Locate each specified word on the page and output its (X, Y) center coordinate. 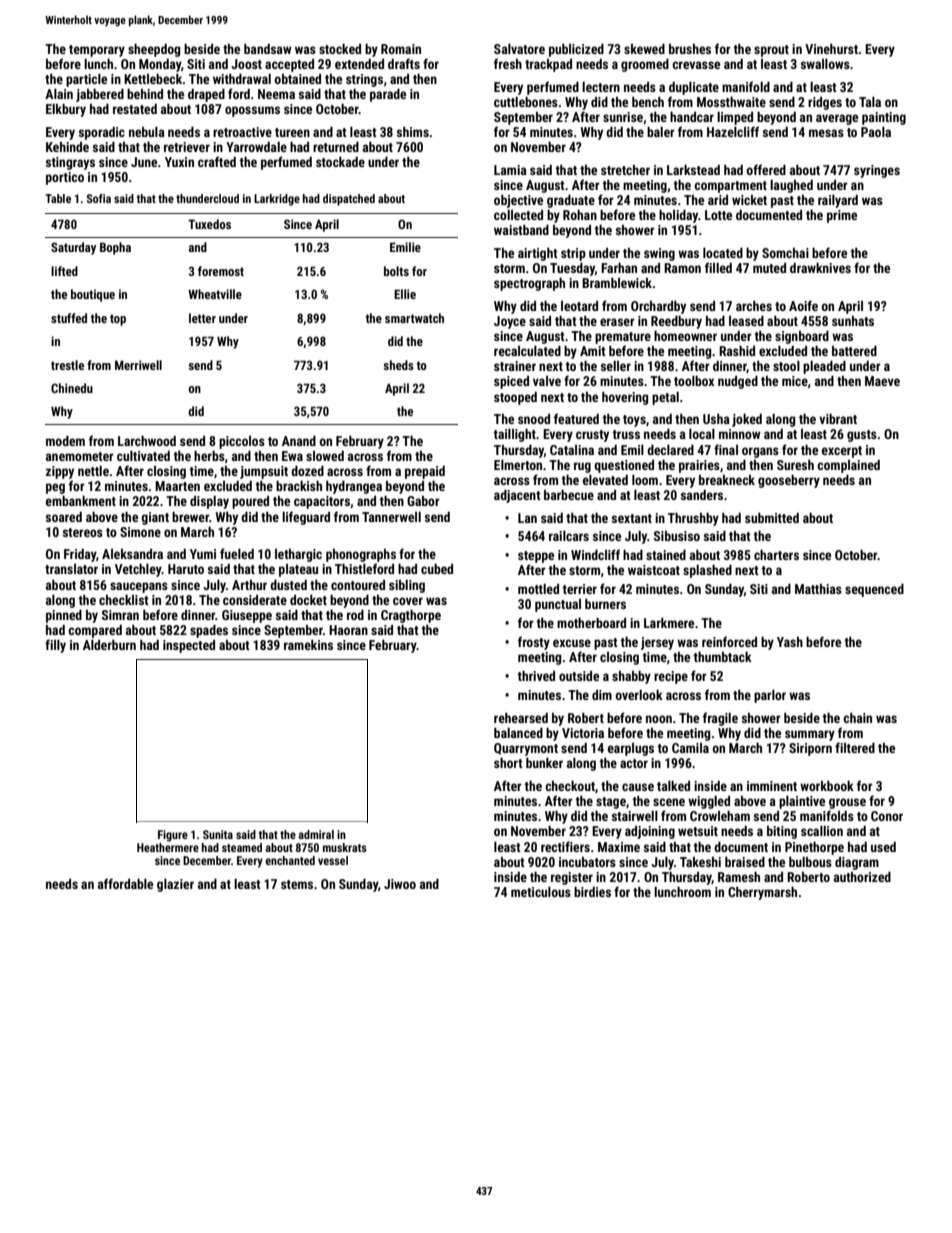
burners (605, 604)
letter (202, 318)
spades (209, 631)
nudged (738, 382)
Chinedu (72, 388)
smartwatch (414, 318)
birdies (592, 892)
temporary (97, 51)
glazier (175, 885)
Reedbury (676, 322)
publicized (576, 50)
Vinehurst (831, 49)
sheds (398, 365)
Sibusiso (677, 536)
